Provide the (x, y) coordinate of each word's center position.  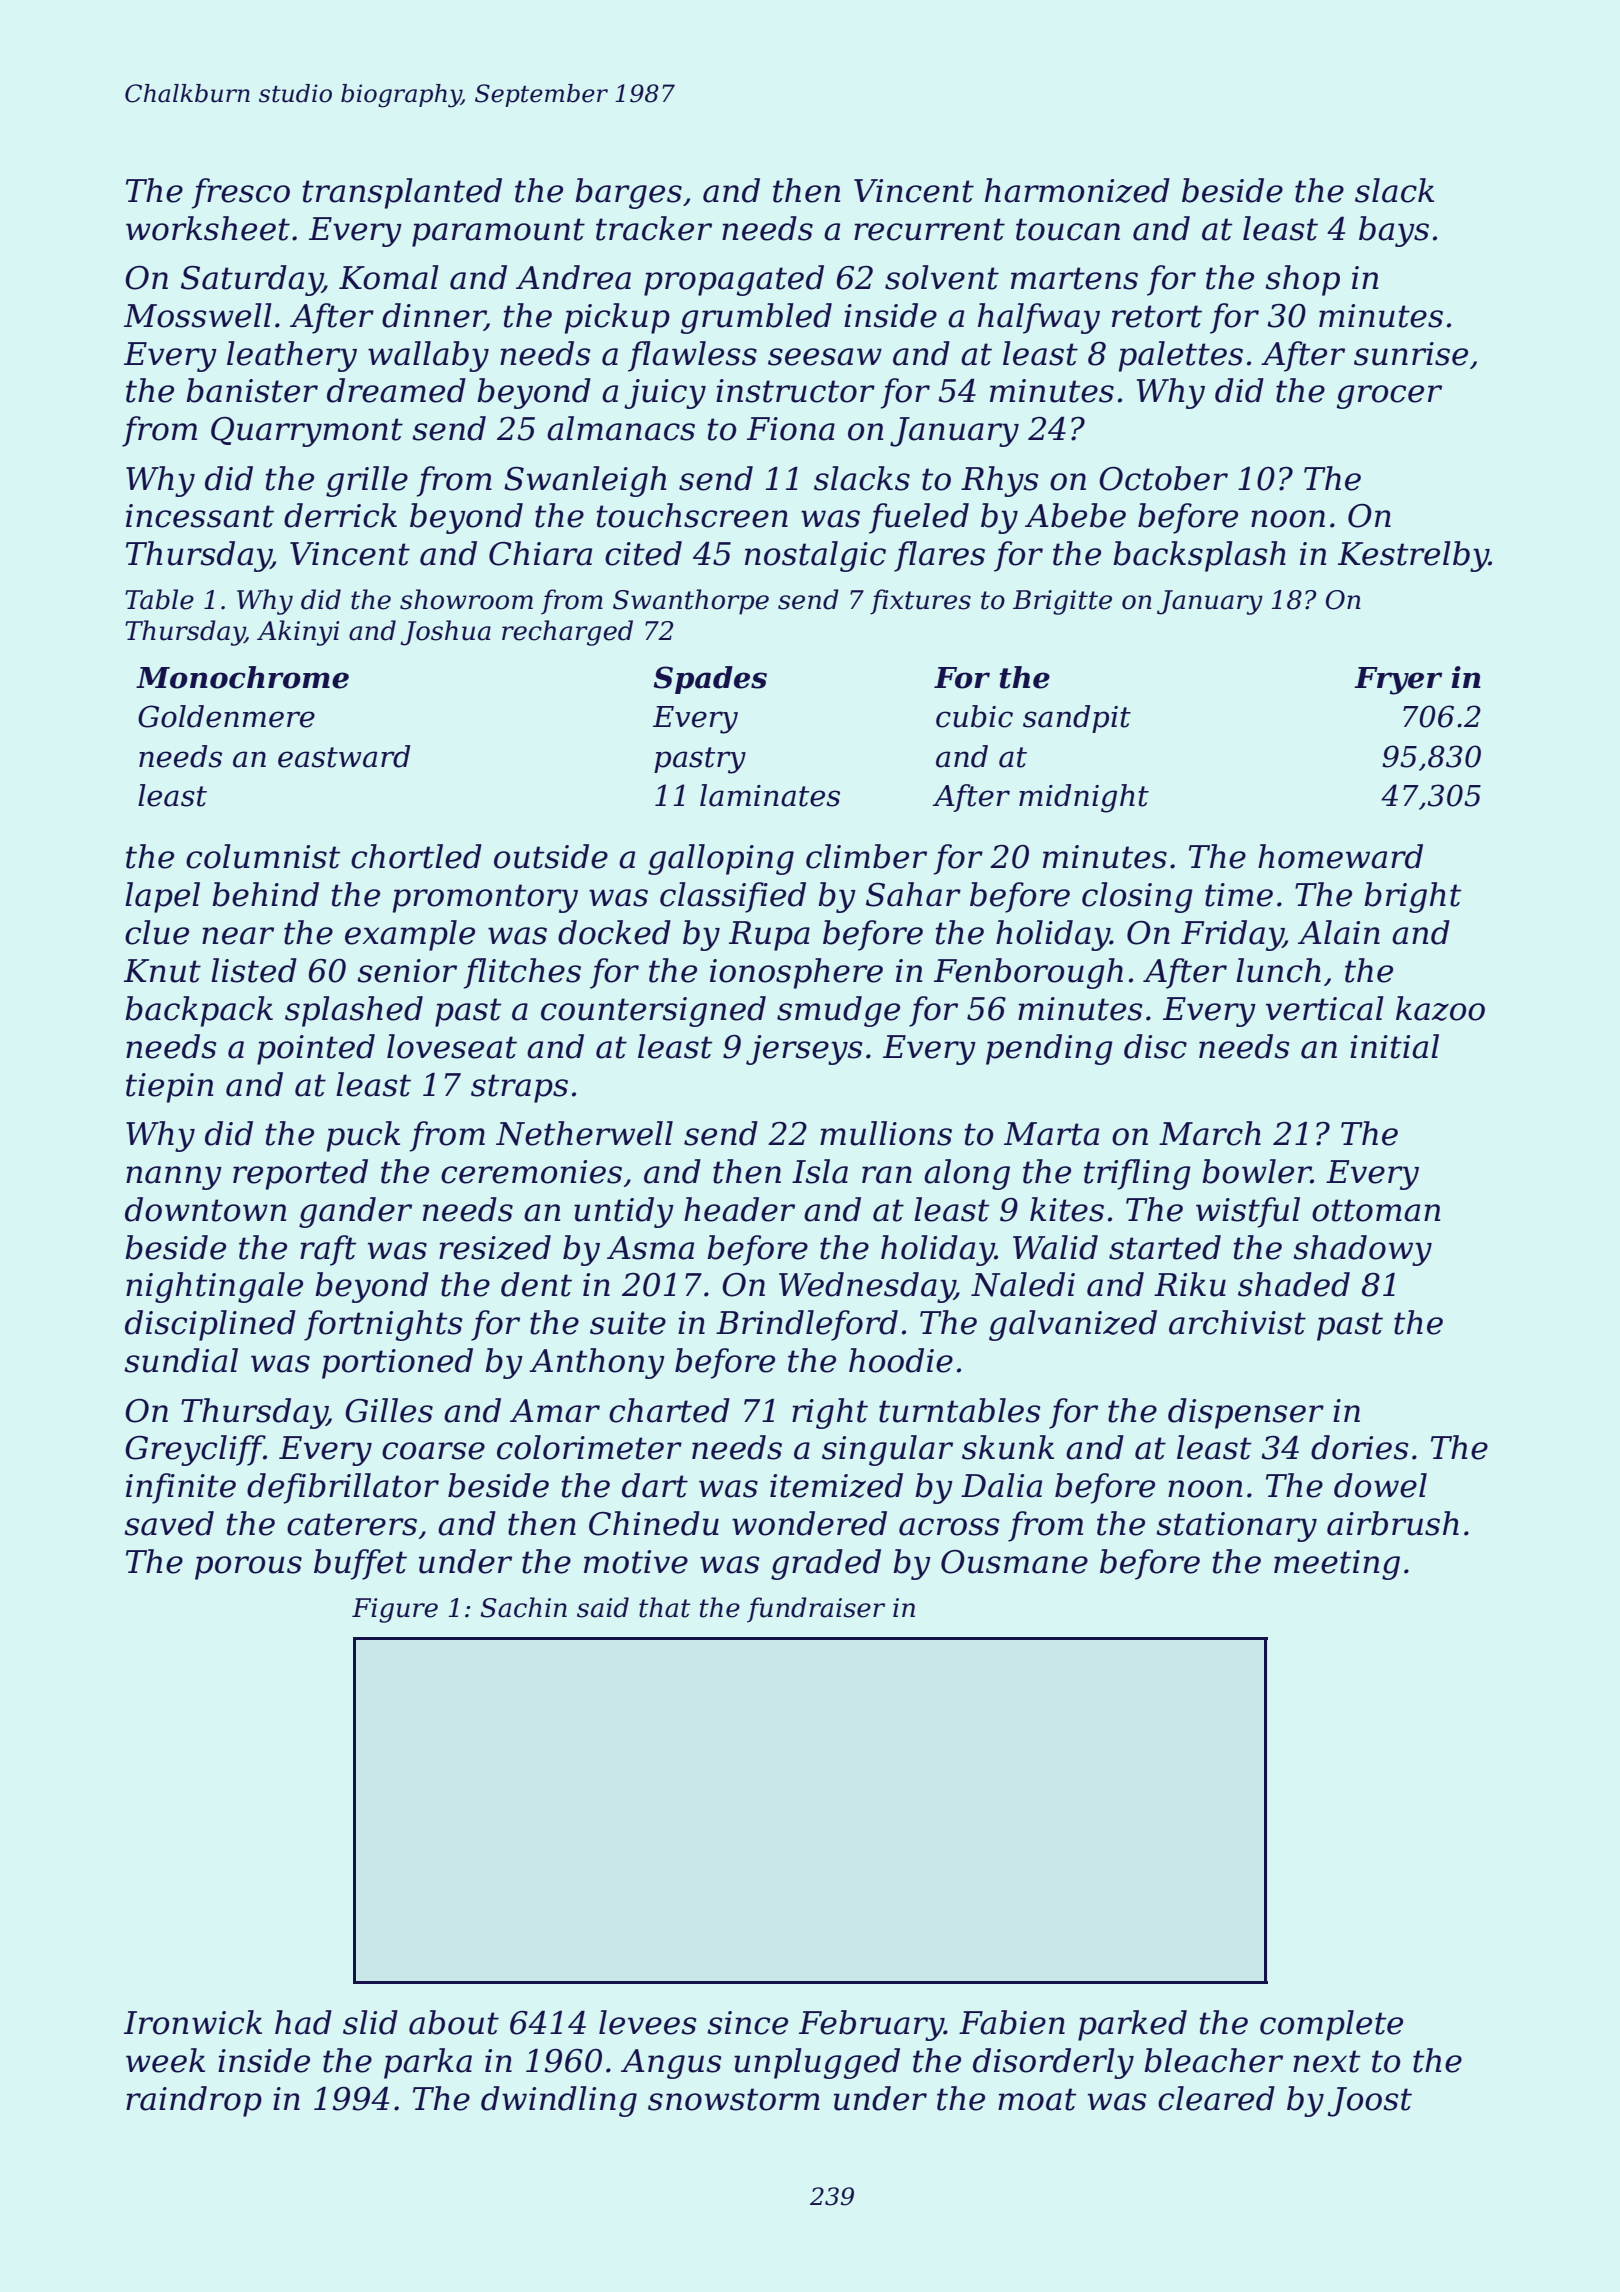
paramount (498, 232)
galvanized (1073, 1325)
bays (1394, 231)
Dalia (1001, 1485)
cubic (974, 716)
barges (628, 193)
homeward (1340, 856)
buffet (360, 1564)
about (454, 2022)
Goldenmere (226, 716)
